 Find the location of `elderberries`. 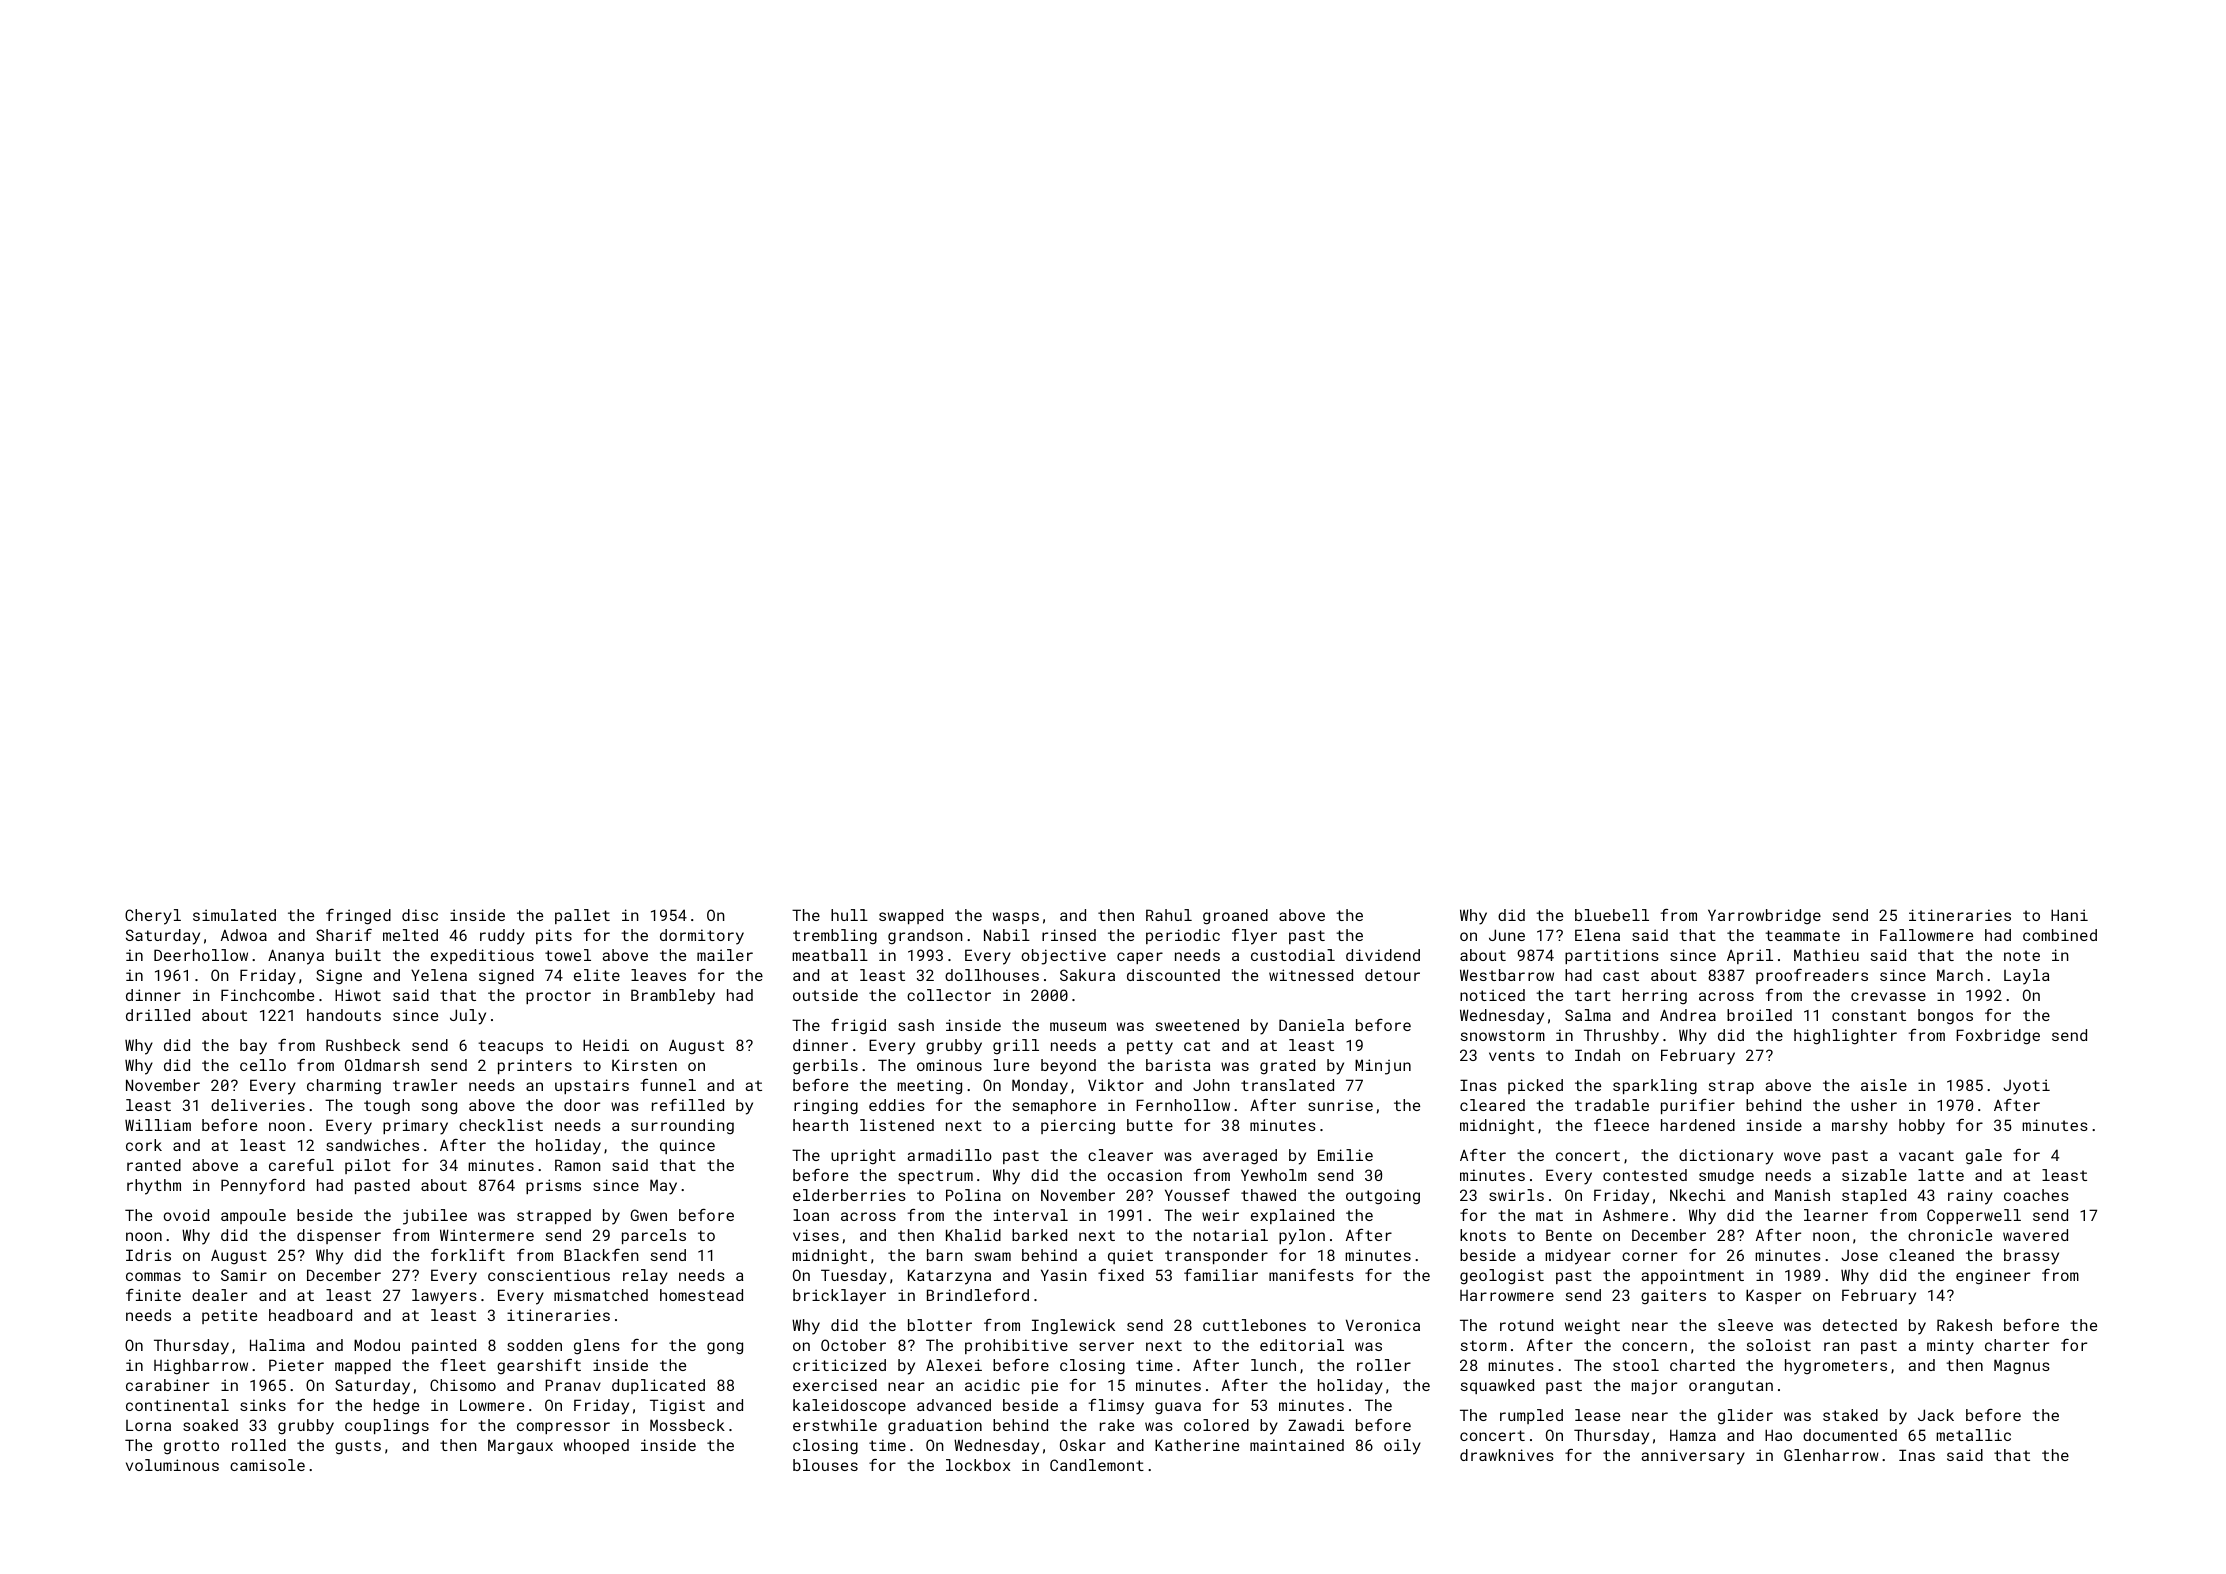

elderberries is located at coordinates (849, 1195).
